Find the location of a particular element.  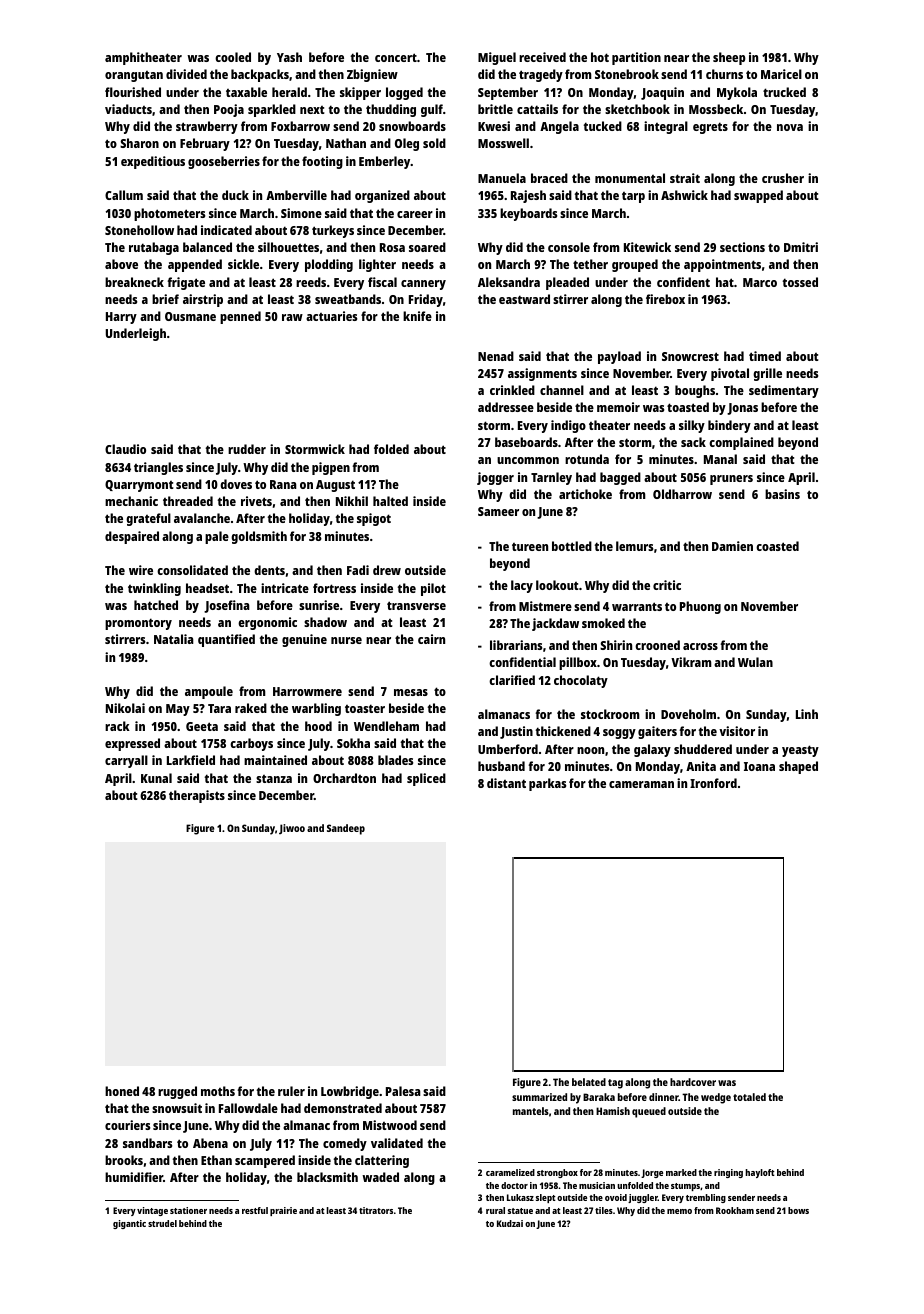

gigantic is located at coordinates (129, 1224).
